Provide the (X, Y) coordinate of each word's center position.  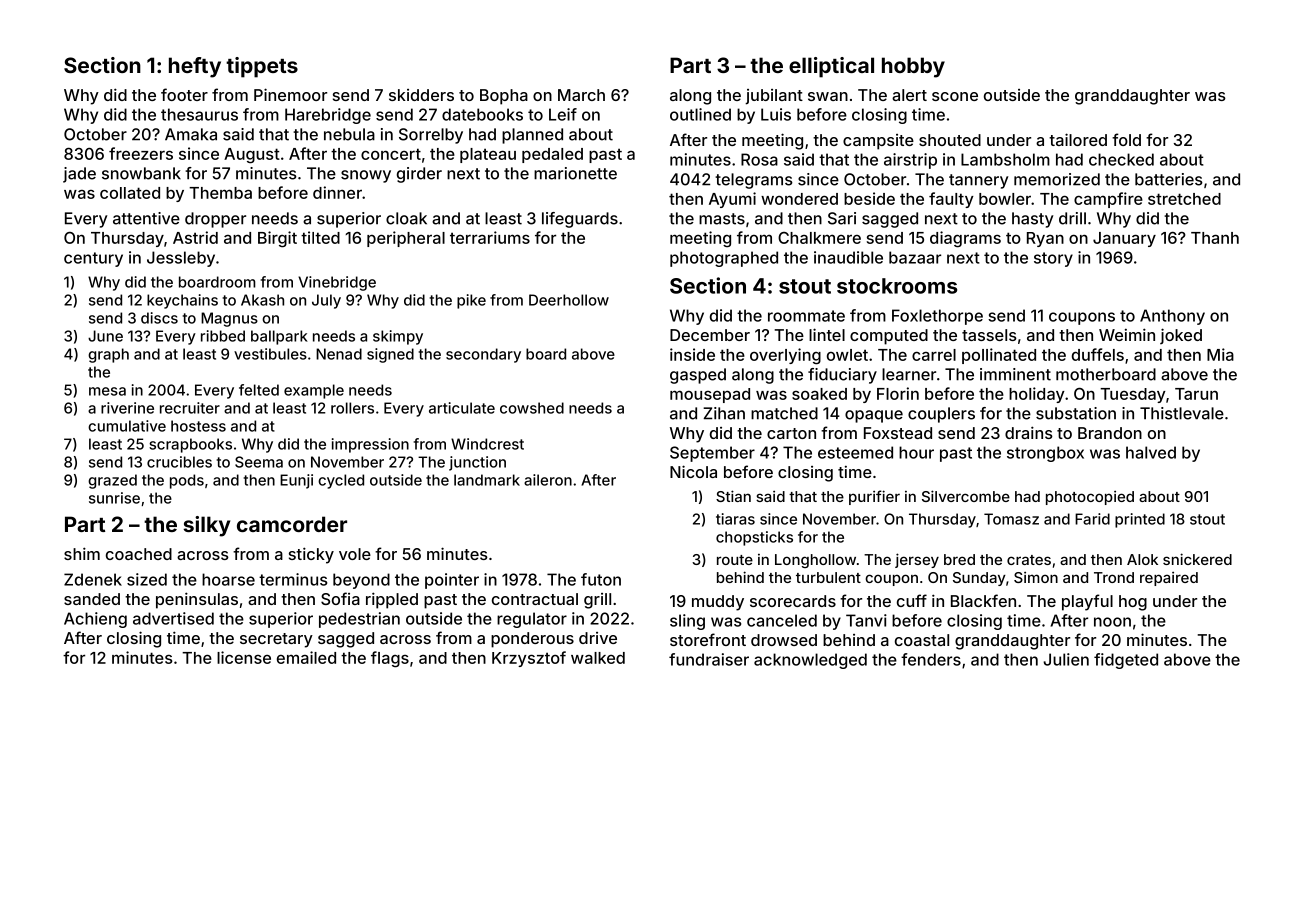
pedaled (552, 155)
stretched (1184, 199)
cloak (406, 218)
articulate (462, 408)
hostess (198, 426)
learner (909, 374)
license (244, 657)
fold (1126, 139)
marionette (575, 173)
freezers (141, 153)
